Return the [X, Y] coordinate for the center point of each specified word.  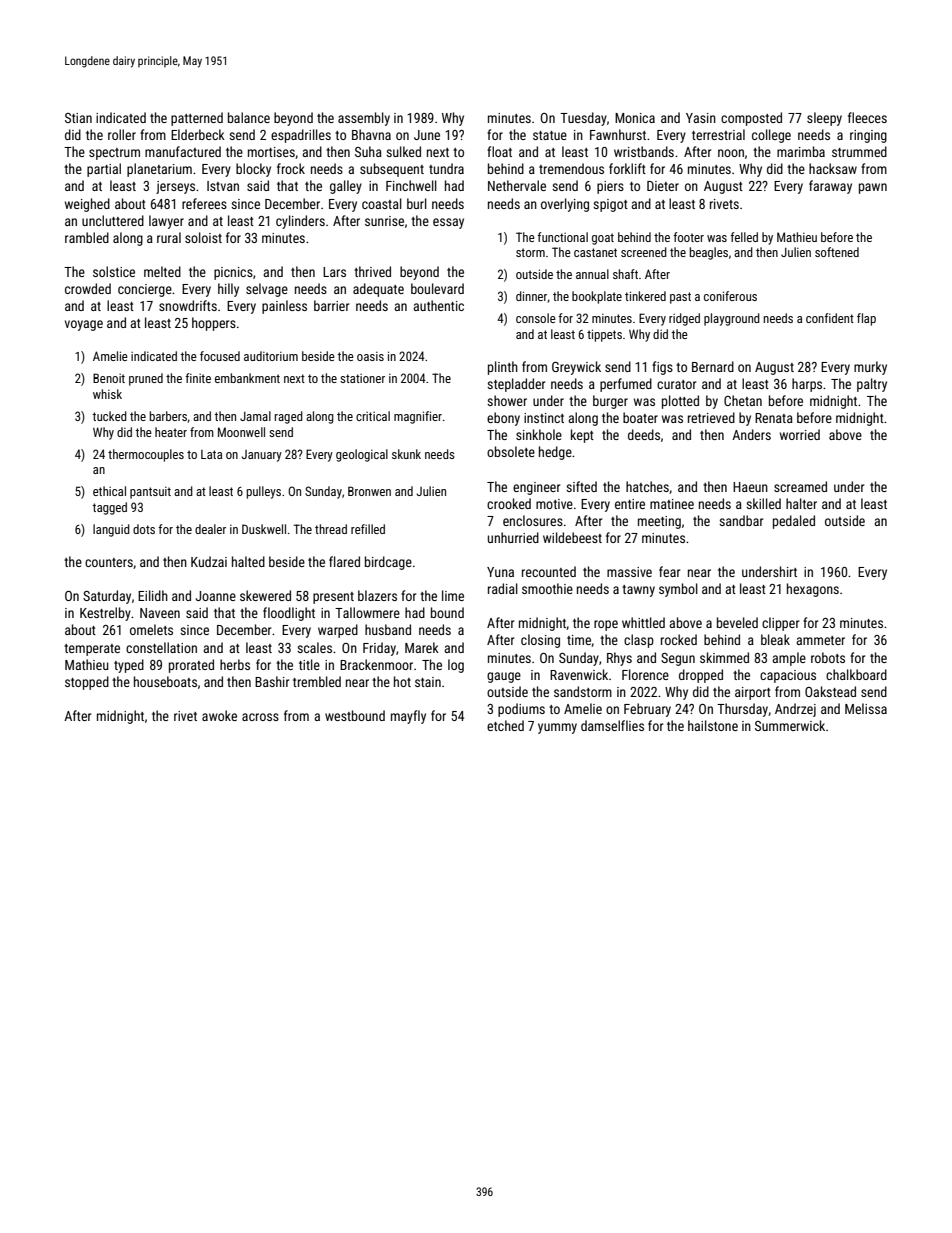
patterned [197, 119]
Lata [211, 454]
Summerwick [790, 725]
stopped [87, 683]
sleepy [824, 119]
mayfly [408, 717]
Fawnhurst [618, 134]
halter [801, 503]
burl [417, 203]
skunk [406, 454]
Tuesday [583, 119]
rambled [87, 237]
